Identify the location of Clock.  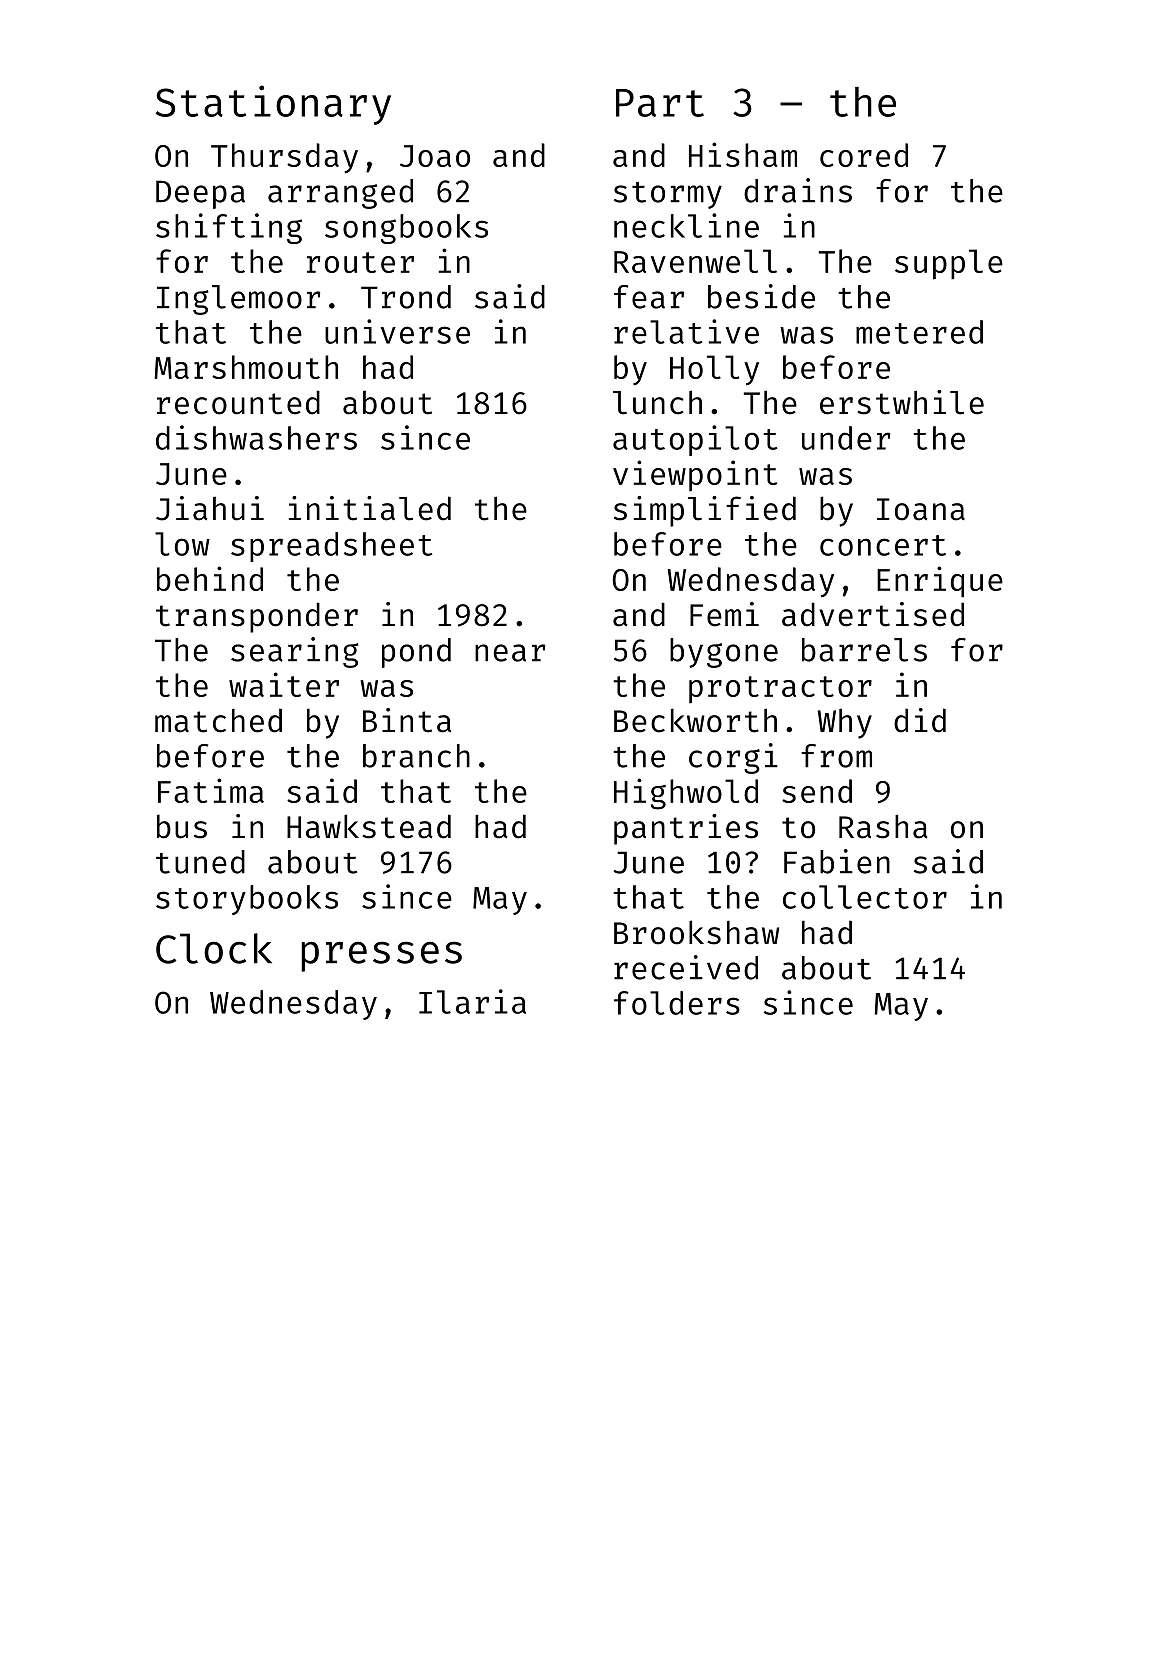
(214, 948).
